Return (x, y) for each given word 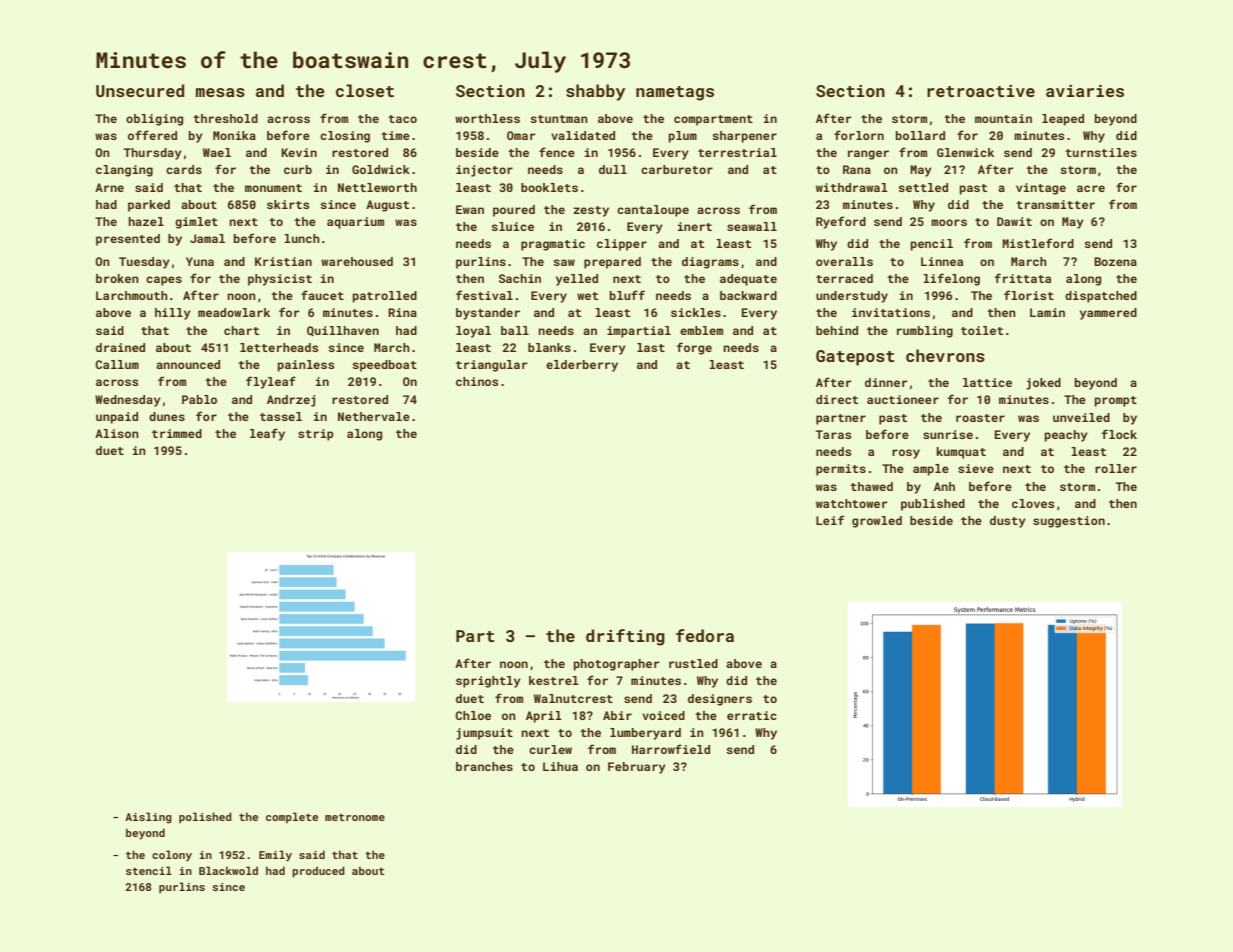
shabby (595, 92)
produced (318, 872)
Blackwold (228, 870)
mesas (220, 92)
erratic (752, 715)
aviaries (1085, 91)
